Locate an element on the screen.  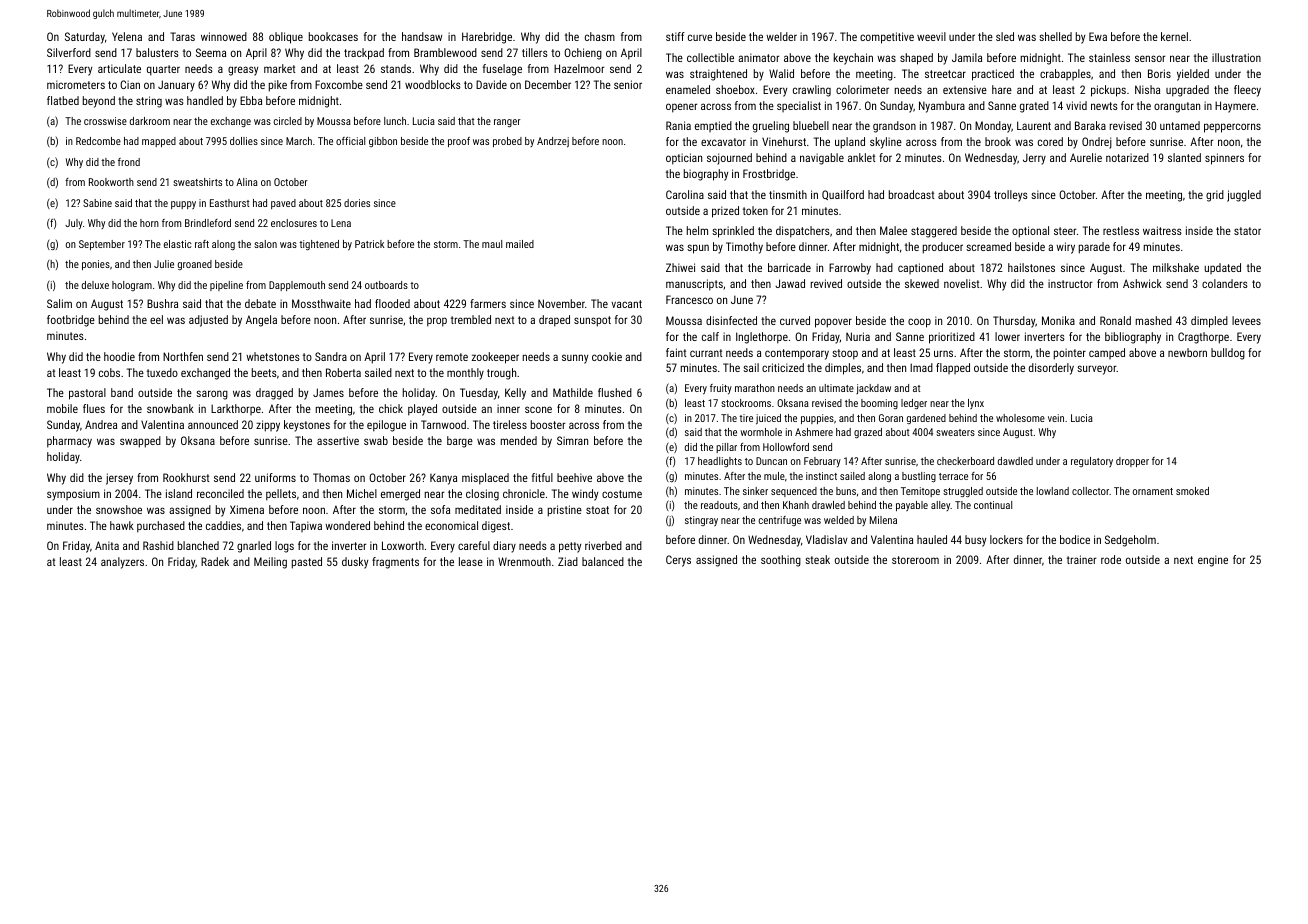
analyzers is located at coordinates (122, 563).
